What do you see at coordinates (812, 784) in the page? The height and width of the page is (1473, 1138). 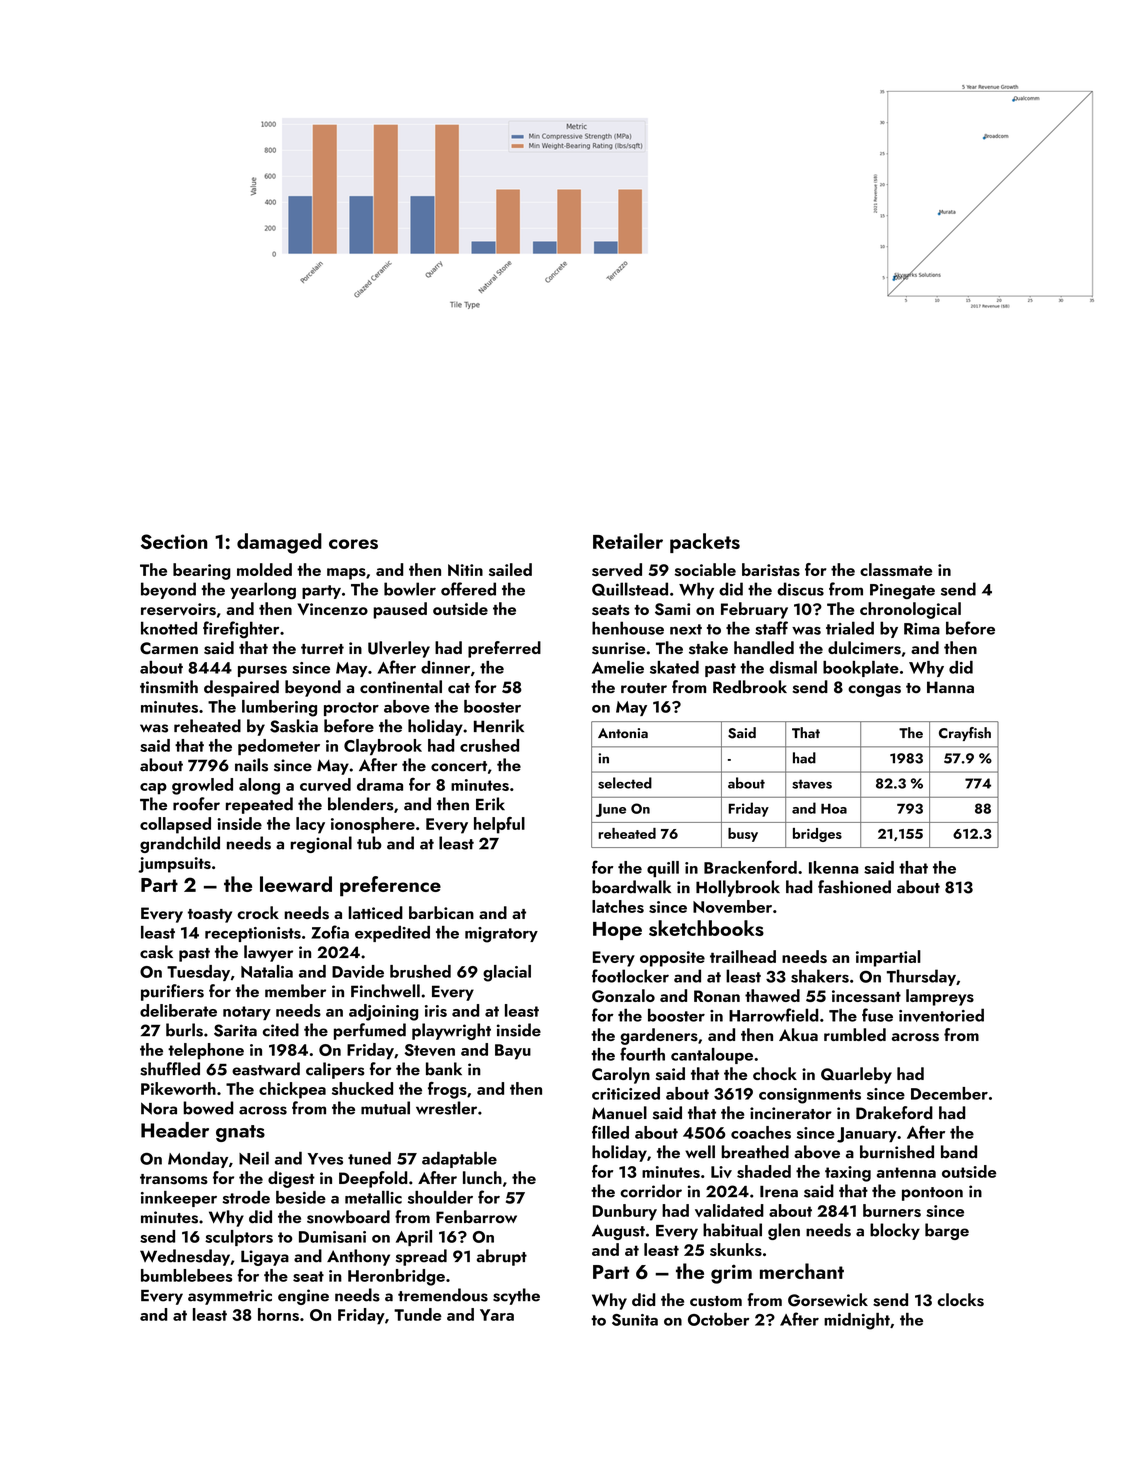 I see `staves` at bounding box center [812, 784].
